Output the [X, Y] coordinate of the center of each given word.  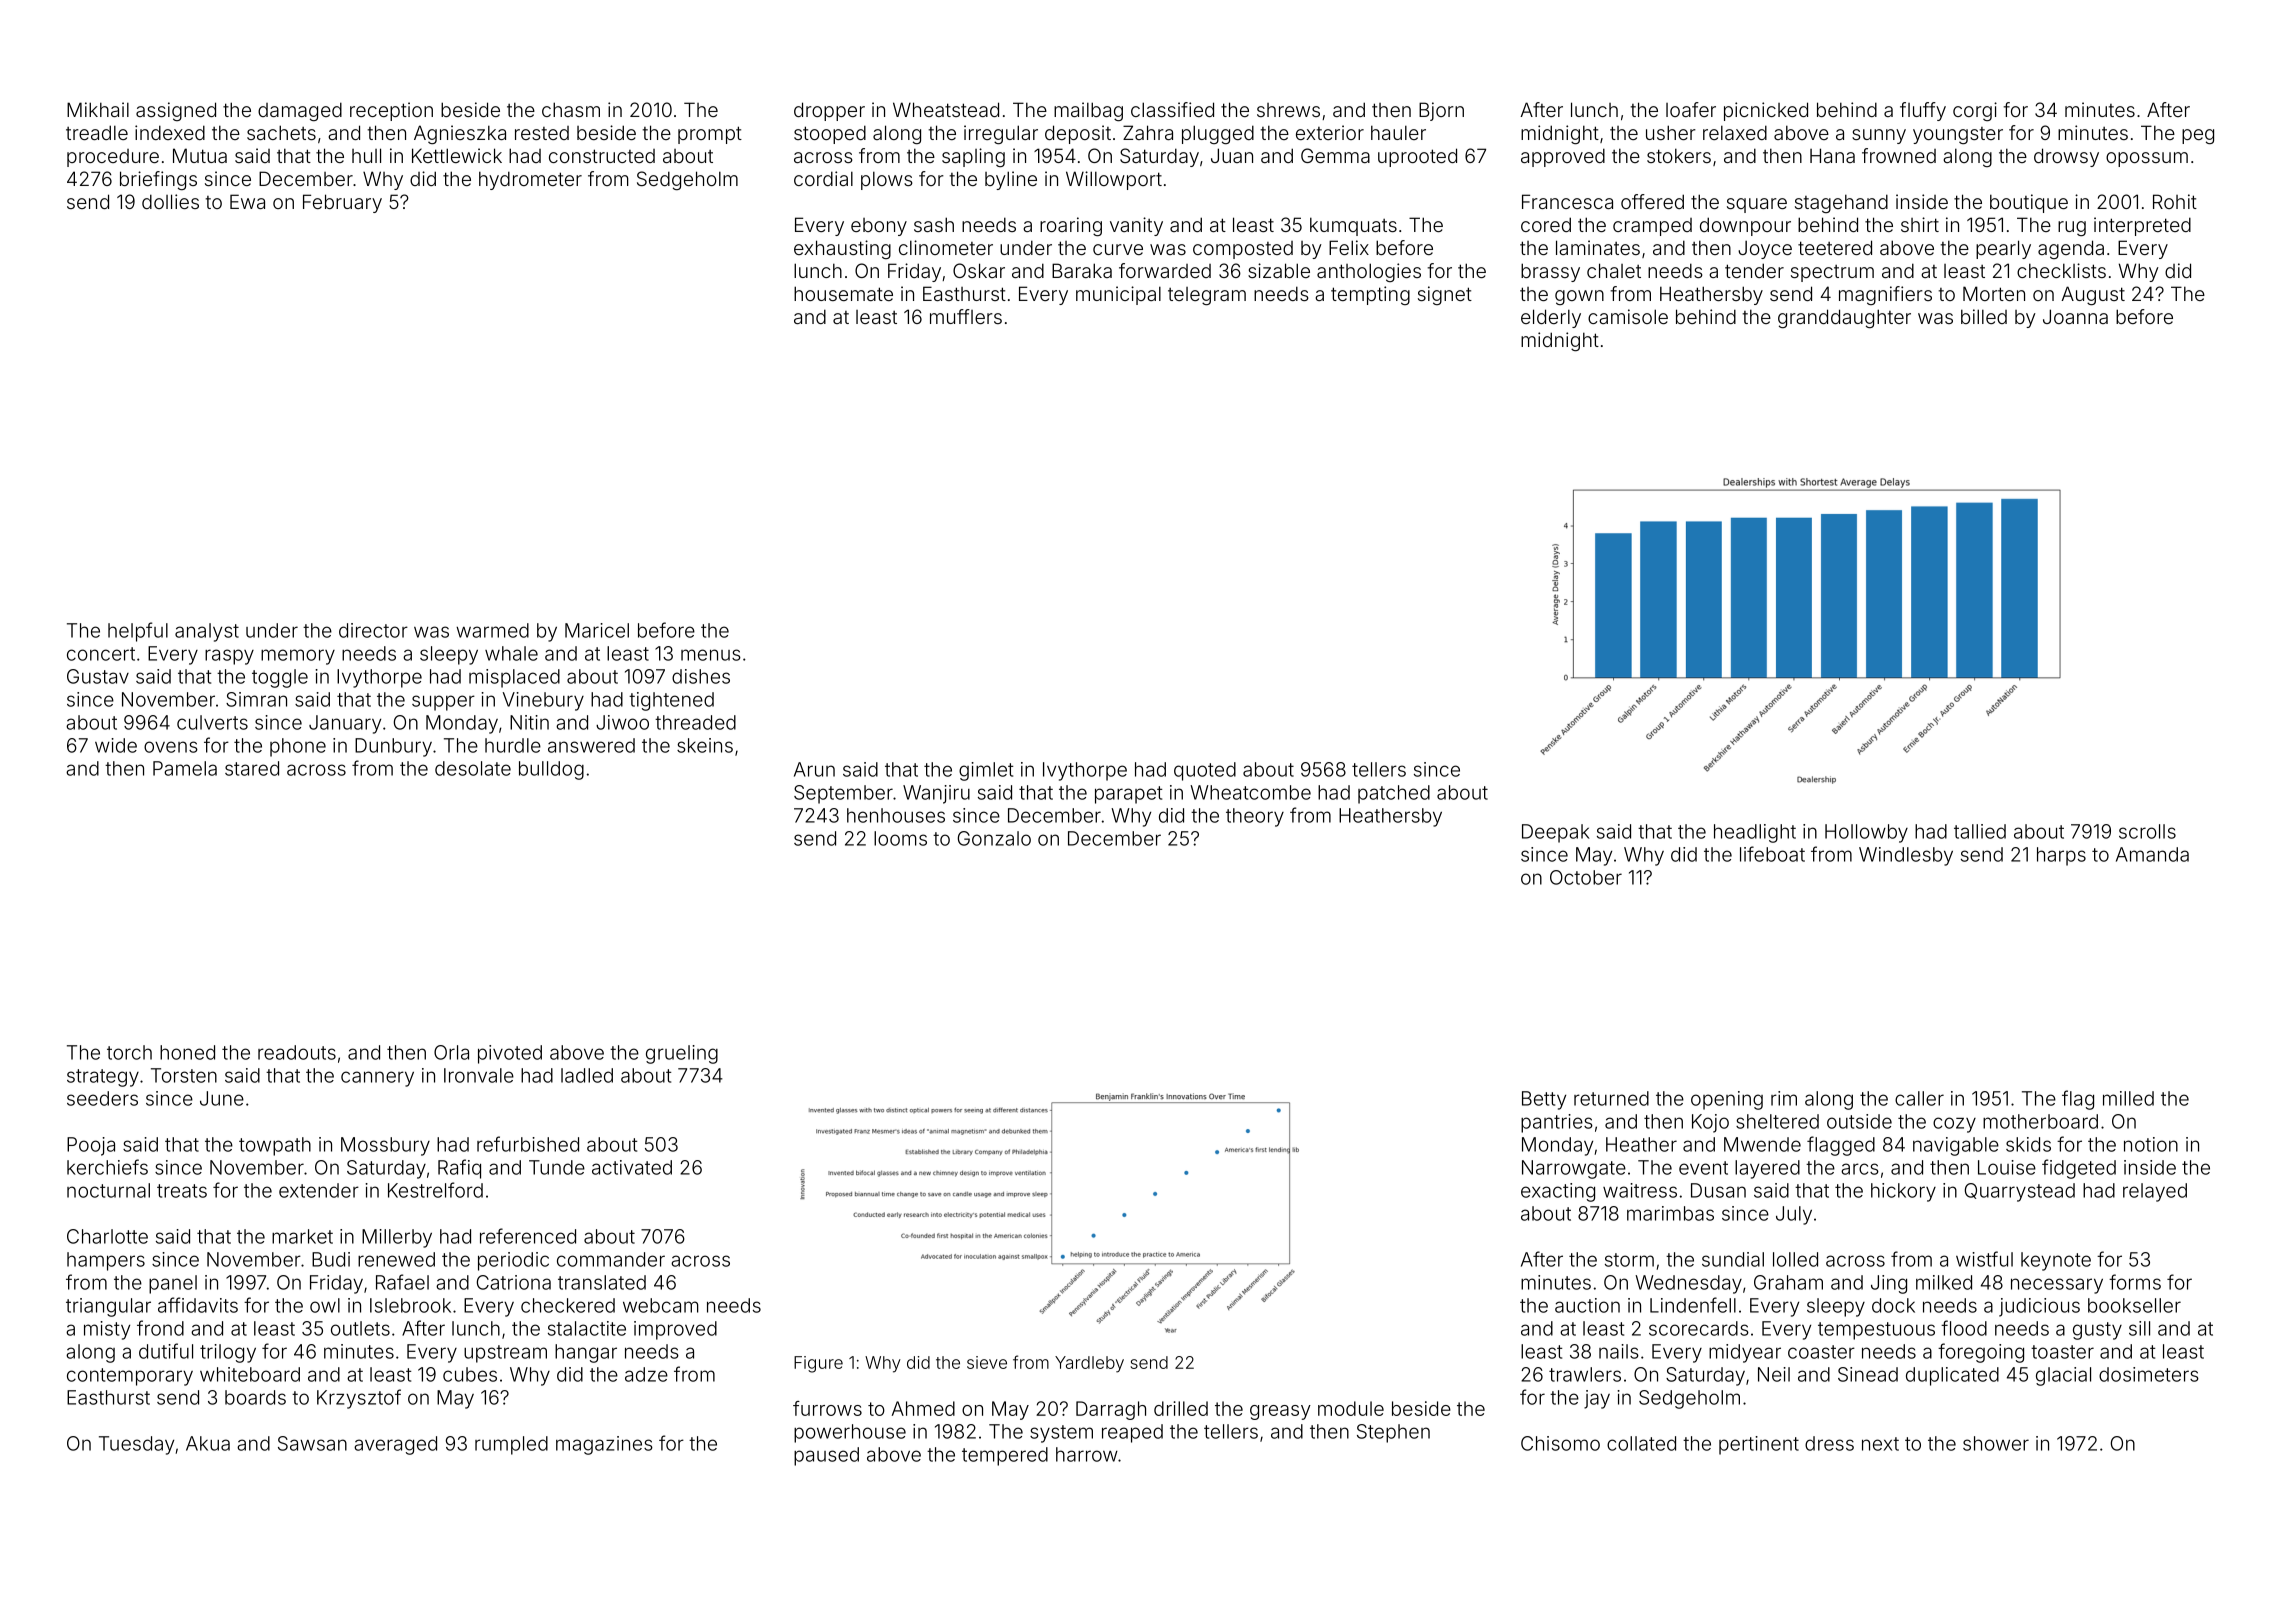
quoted [1205, 771]
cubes [470, 1374]
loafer [1691, 109]
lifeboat [1772, 854]
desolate [473, 768]
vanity [1136, 226]
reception [391, 111]
